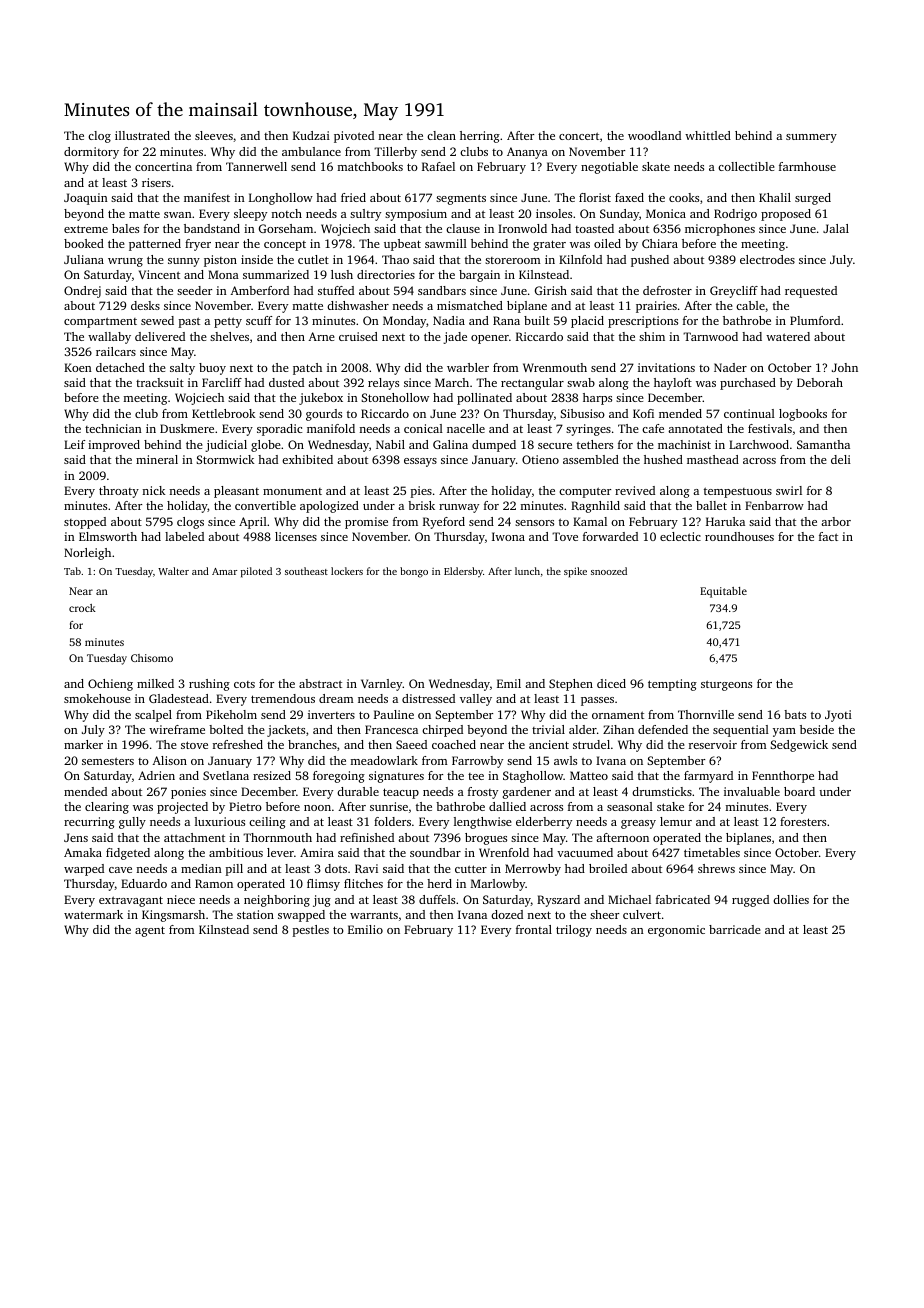 Image resolution: width=924 pixels, height=1308 pixels. Describe the element at coordinates (527, 153) in the document. I see `Ananya` at that location.
